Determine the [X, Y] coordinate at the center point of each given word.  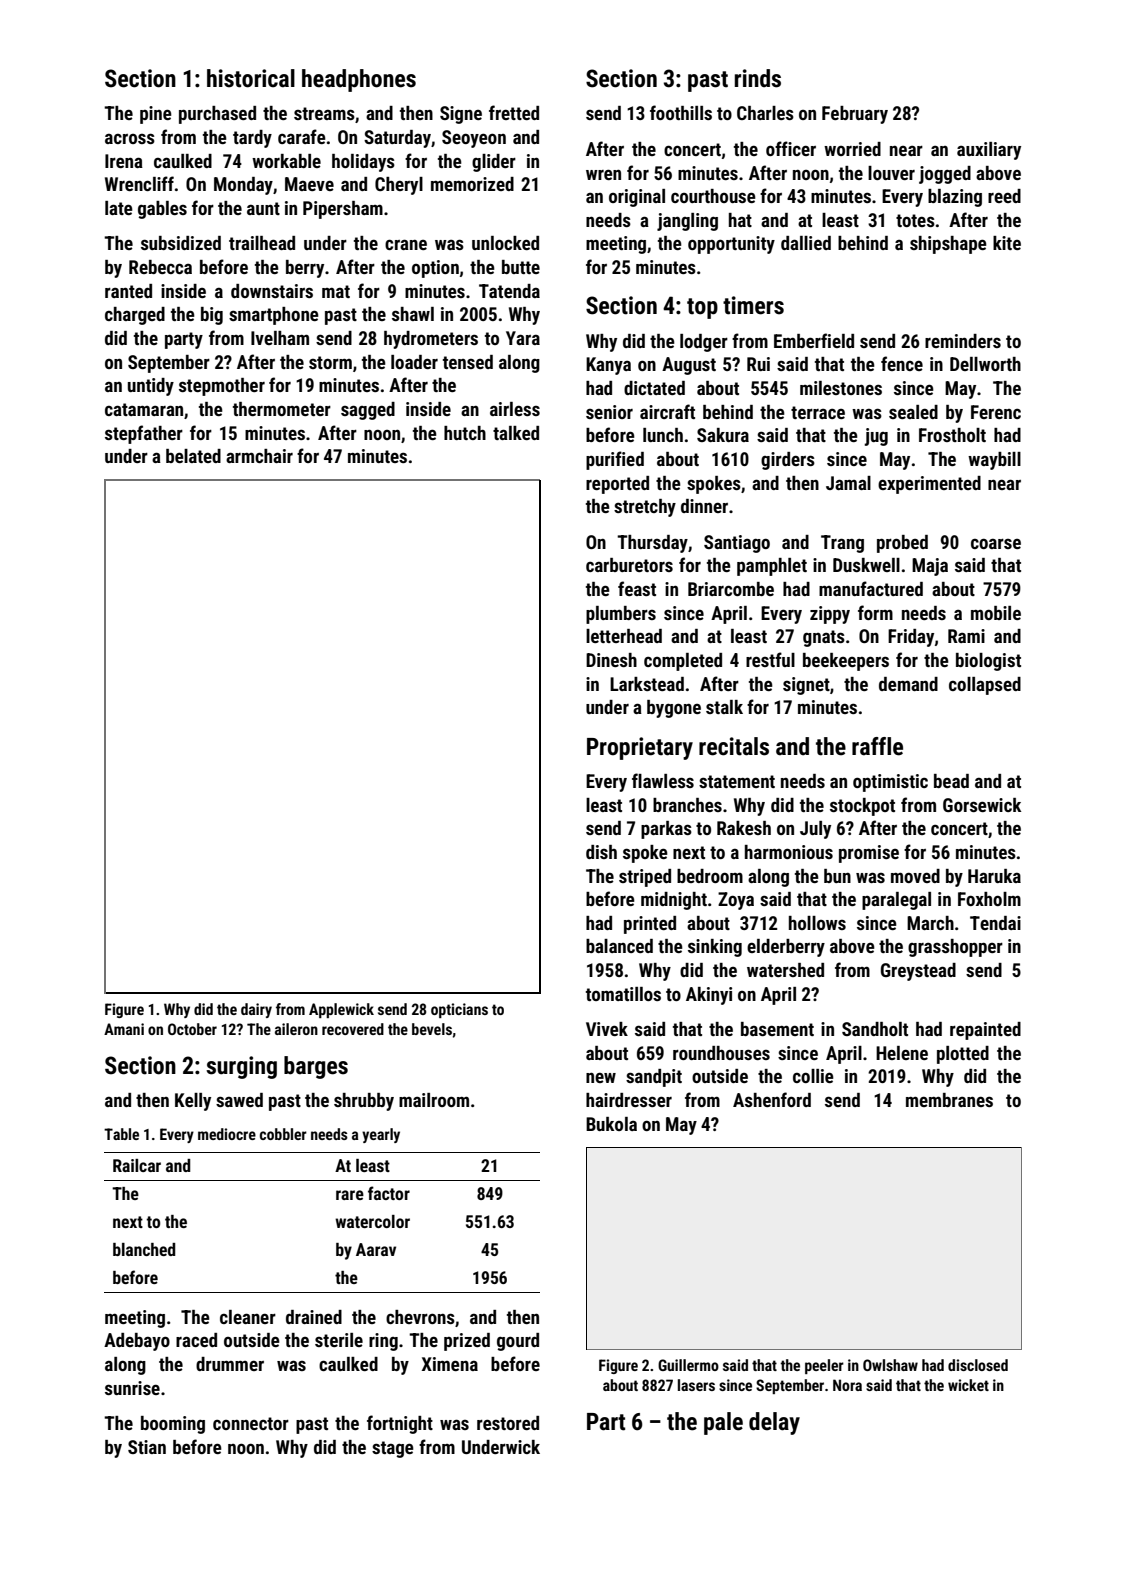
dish [601, 852]
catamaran [144, 409]
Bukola [611, 1124]
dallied [806, 243]
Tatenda [509, 291]
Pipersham [343, 210]
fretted [514, 112]
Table [121, 1134]
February [855, 115]
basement [777, 1029]
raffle [877, 746]
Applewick [341, 1010]
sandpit [654, 1078]
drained [314, 1317]
